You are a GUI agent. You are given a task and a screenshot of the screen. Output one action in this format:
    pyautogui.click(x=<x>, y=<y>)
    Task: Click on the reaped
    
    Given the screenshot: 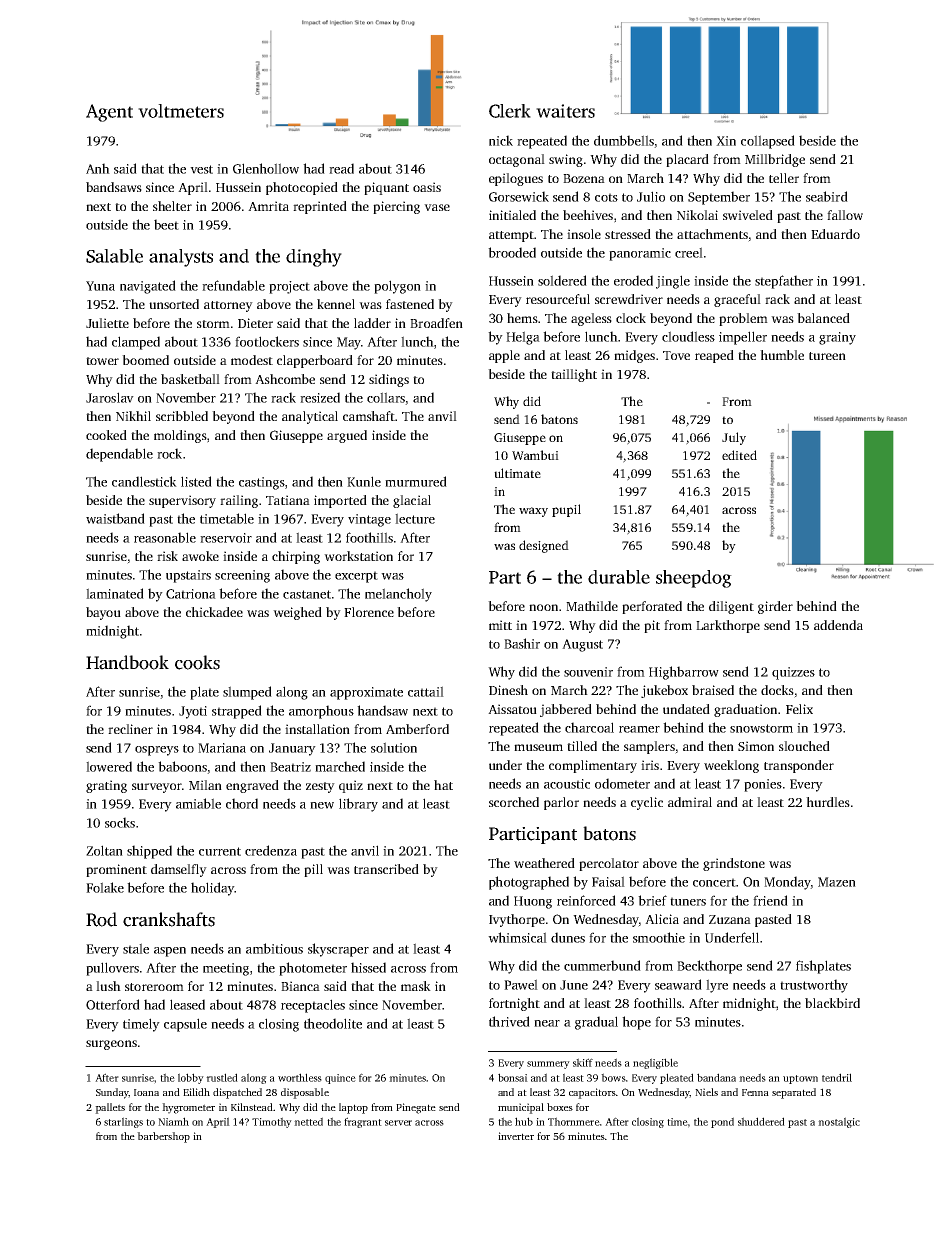 What is the action you would take?
    pyautogui.click(x=714, y=356)
